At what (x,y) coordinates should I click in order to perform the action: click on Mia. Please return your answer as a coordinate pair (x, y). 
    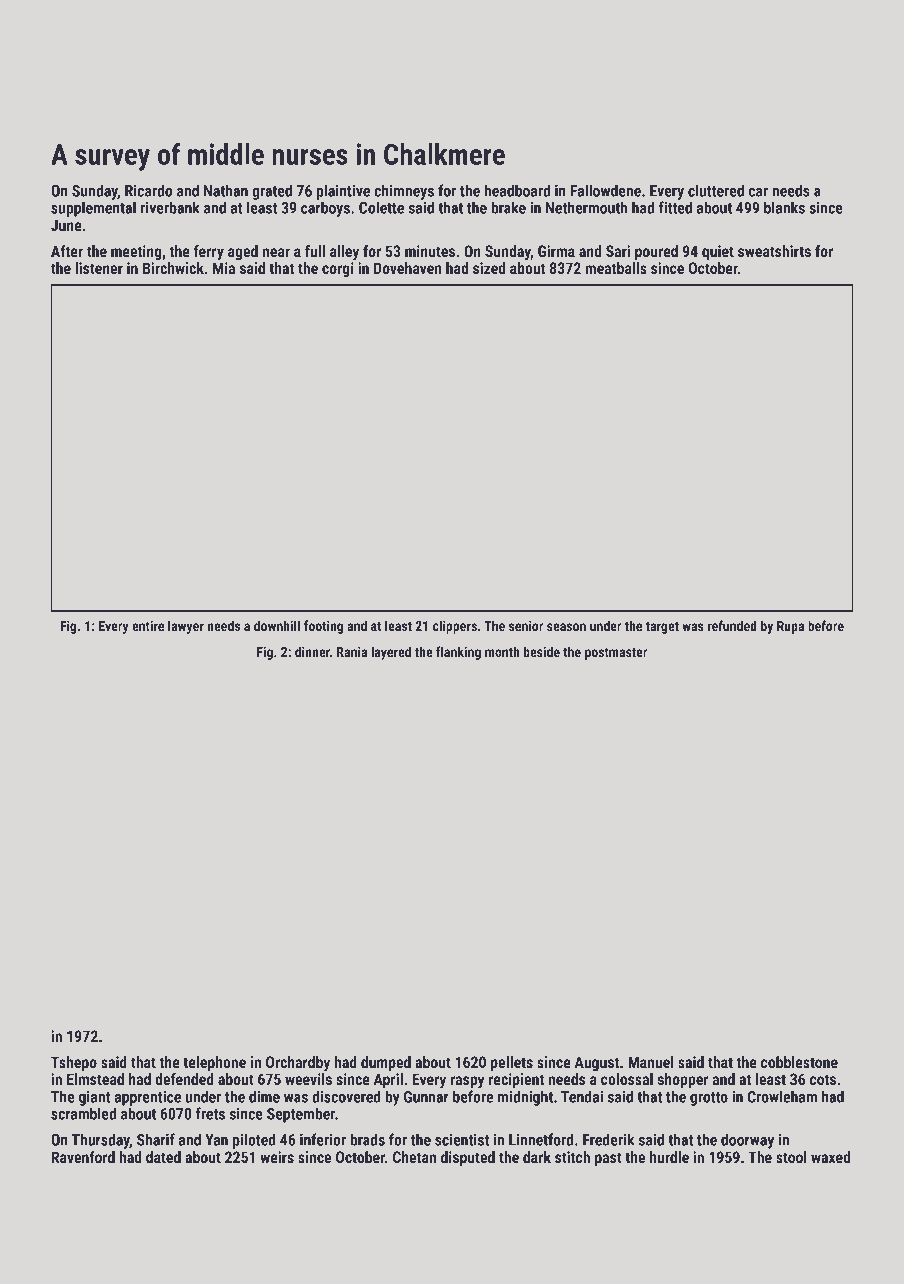
    Looking at the image, I should click on (224, 268).
